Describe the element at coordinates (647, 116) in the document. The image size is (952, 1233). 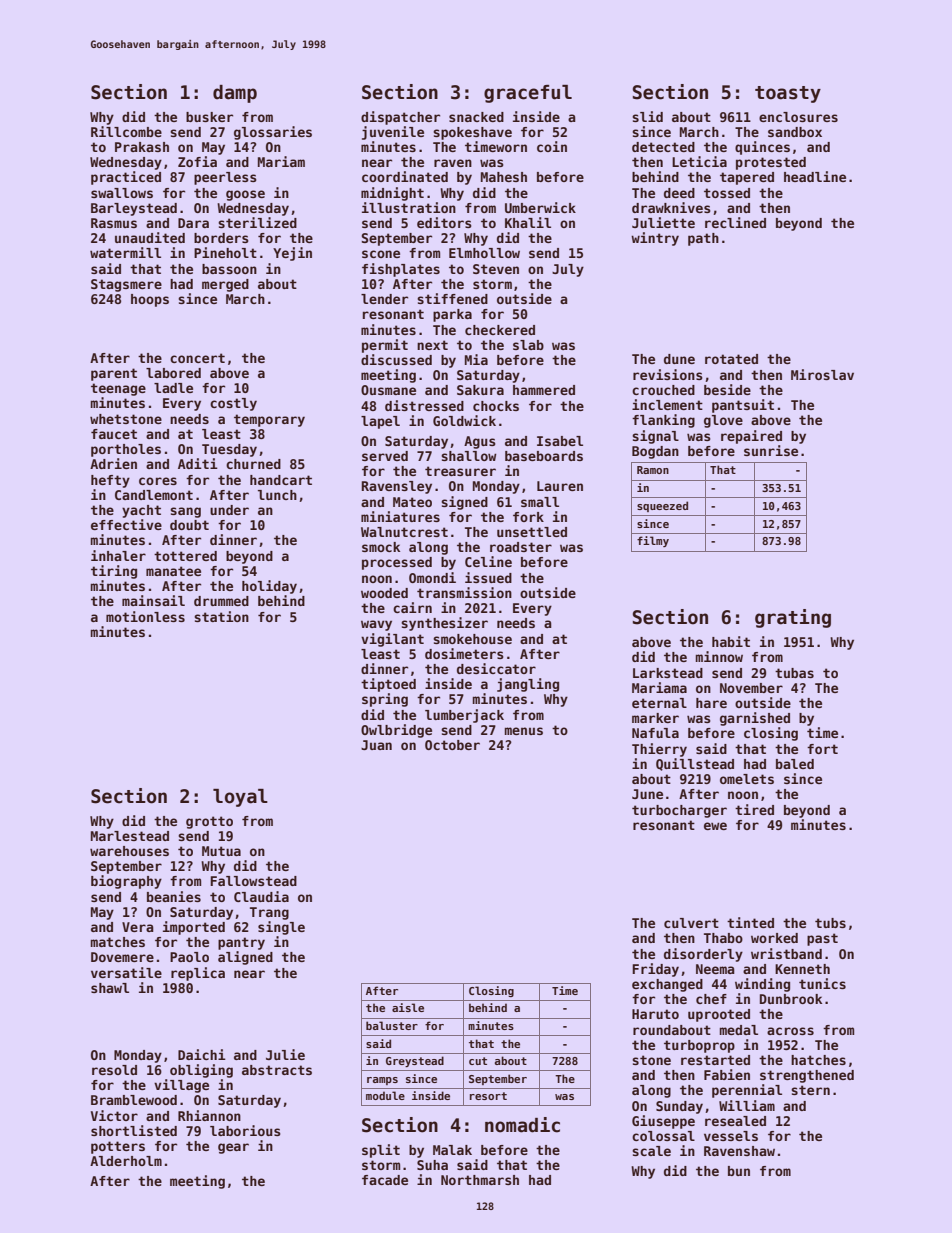
I see `slid` at that location.
